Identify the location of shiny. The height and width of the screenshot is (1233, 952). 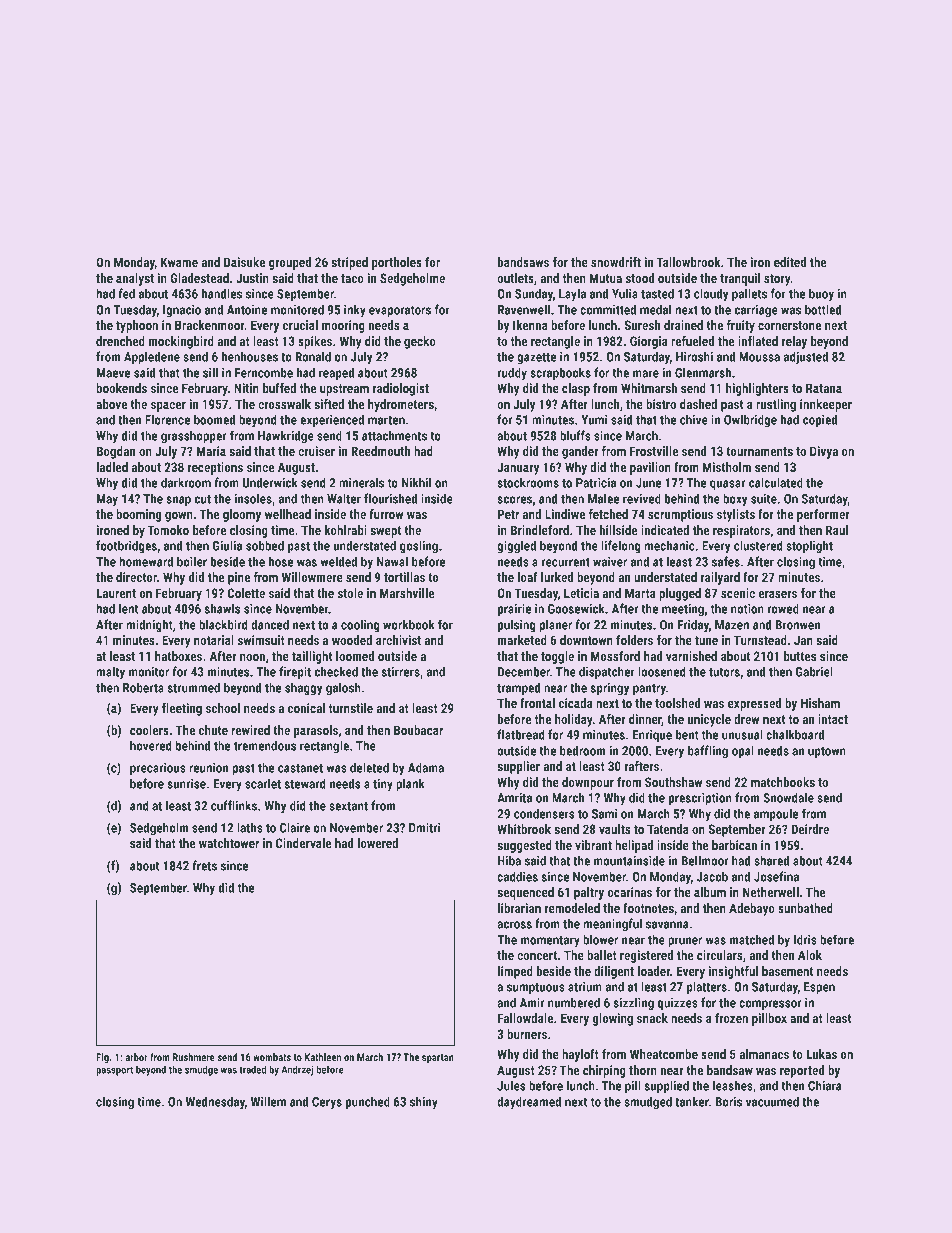
(424, 1103).
